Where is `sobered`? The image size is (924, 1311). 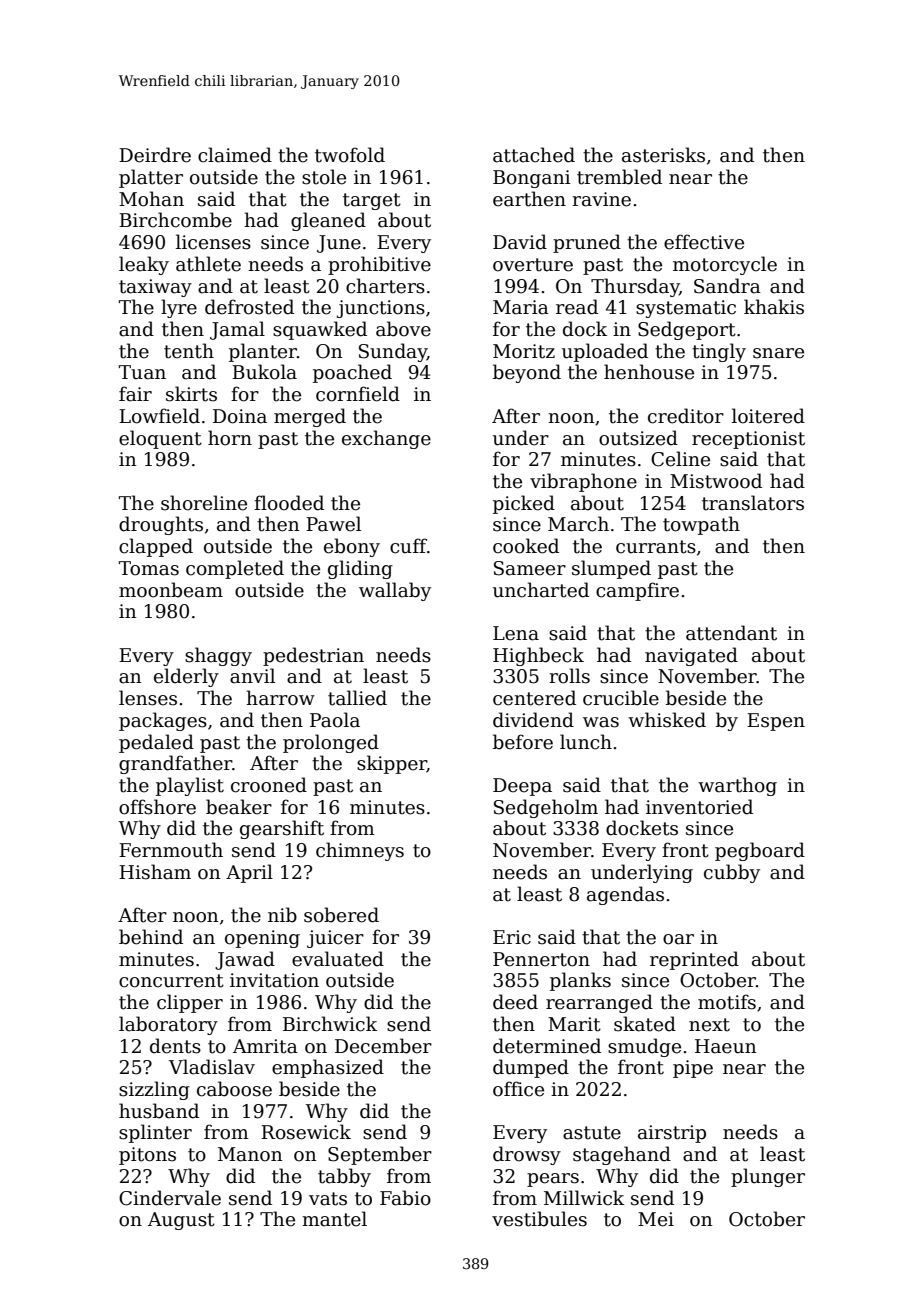
sobered is located at coordinates (341, 915).
